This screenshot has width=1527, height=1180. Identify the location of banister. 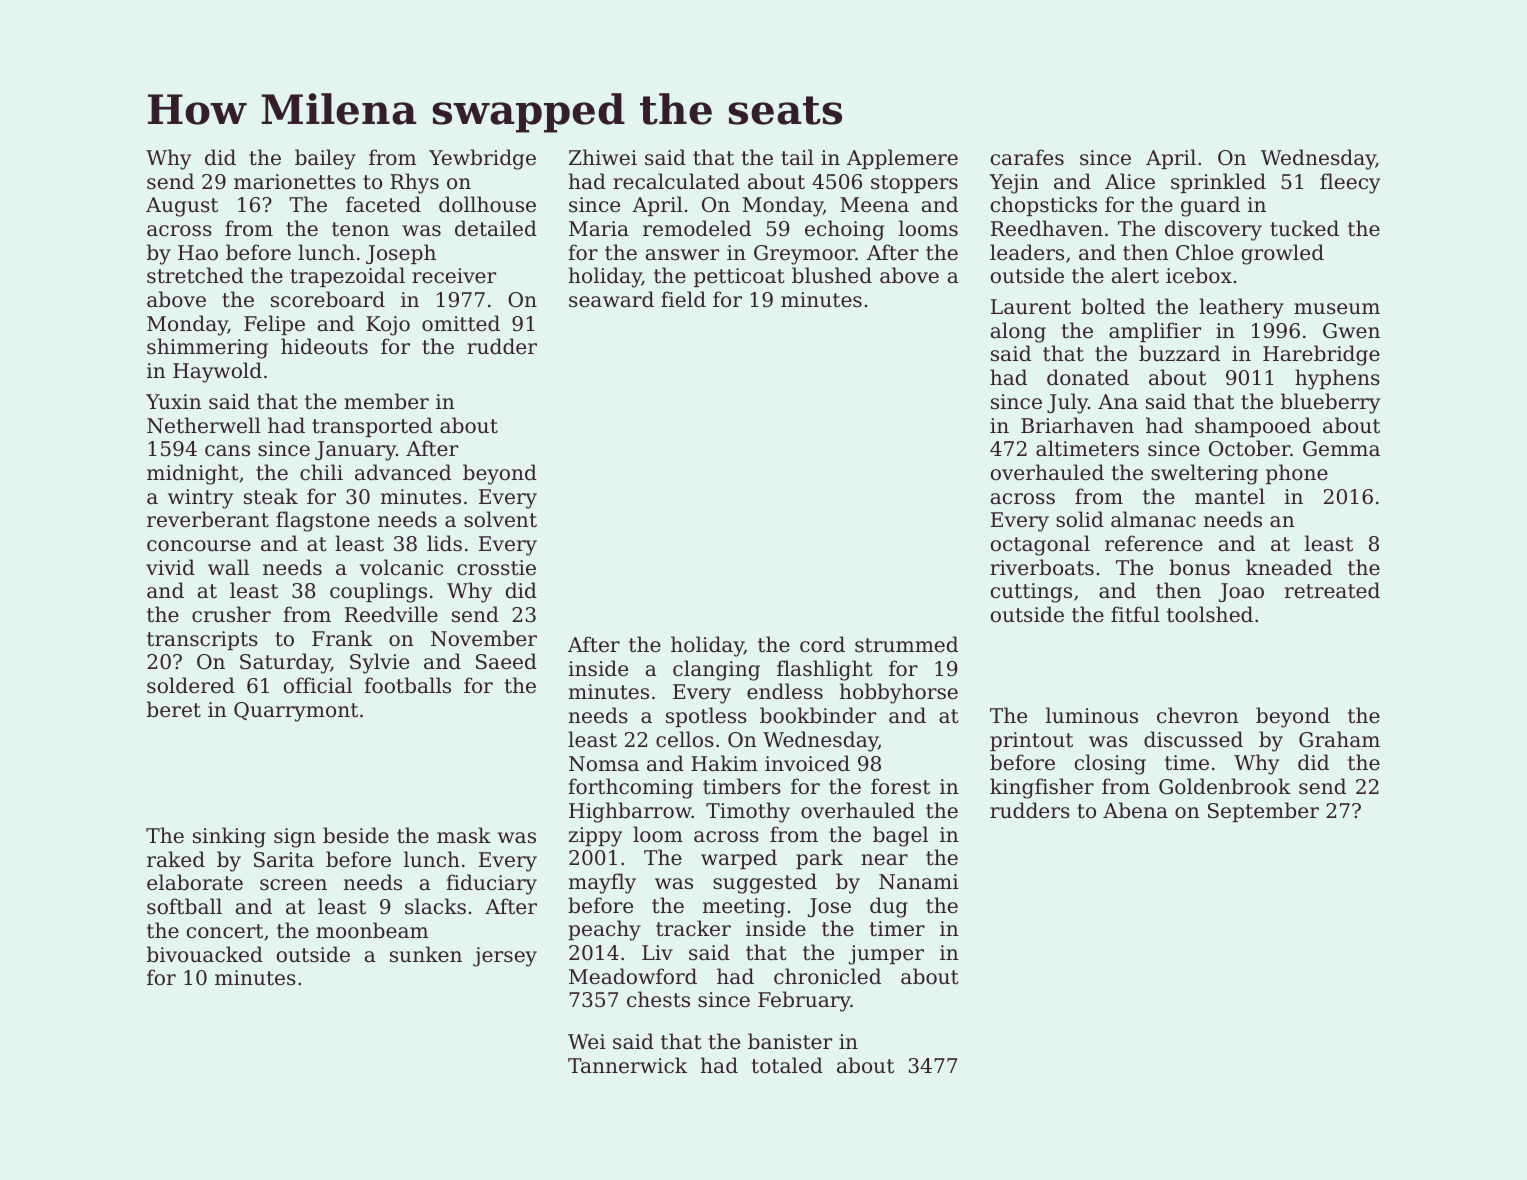
(790, 1041).
